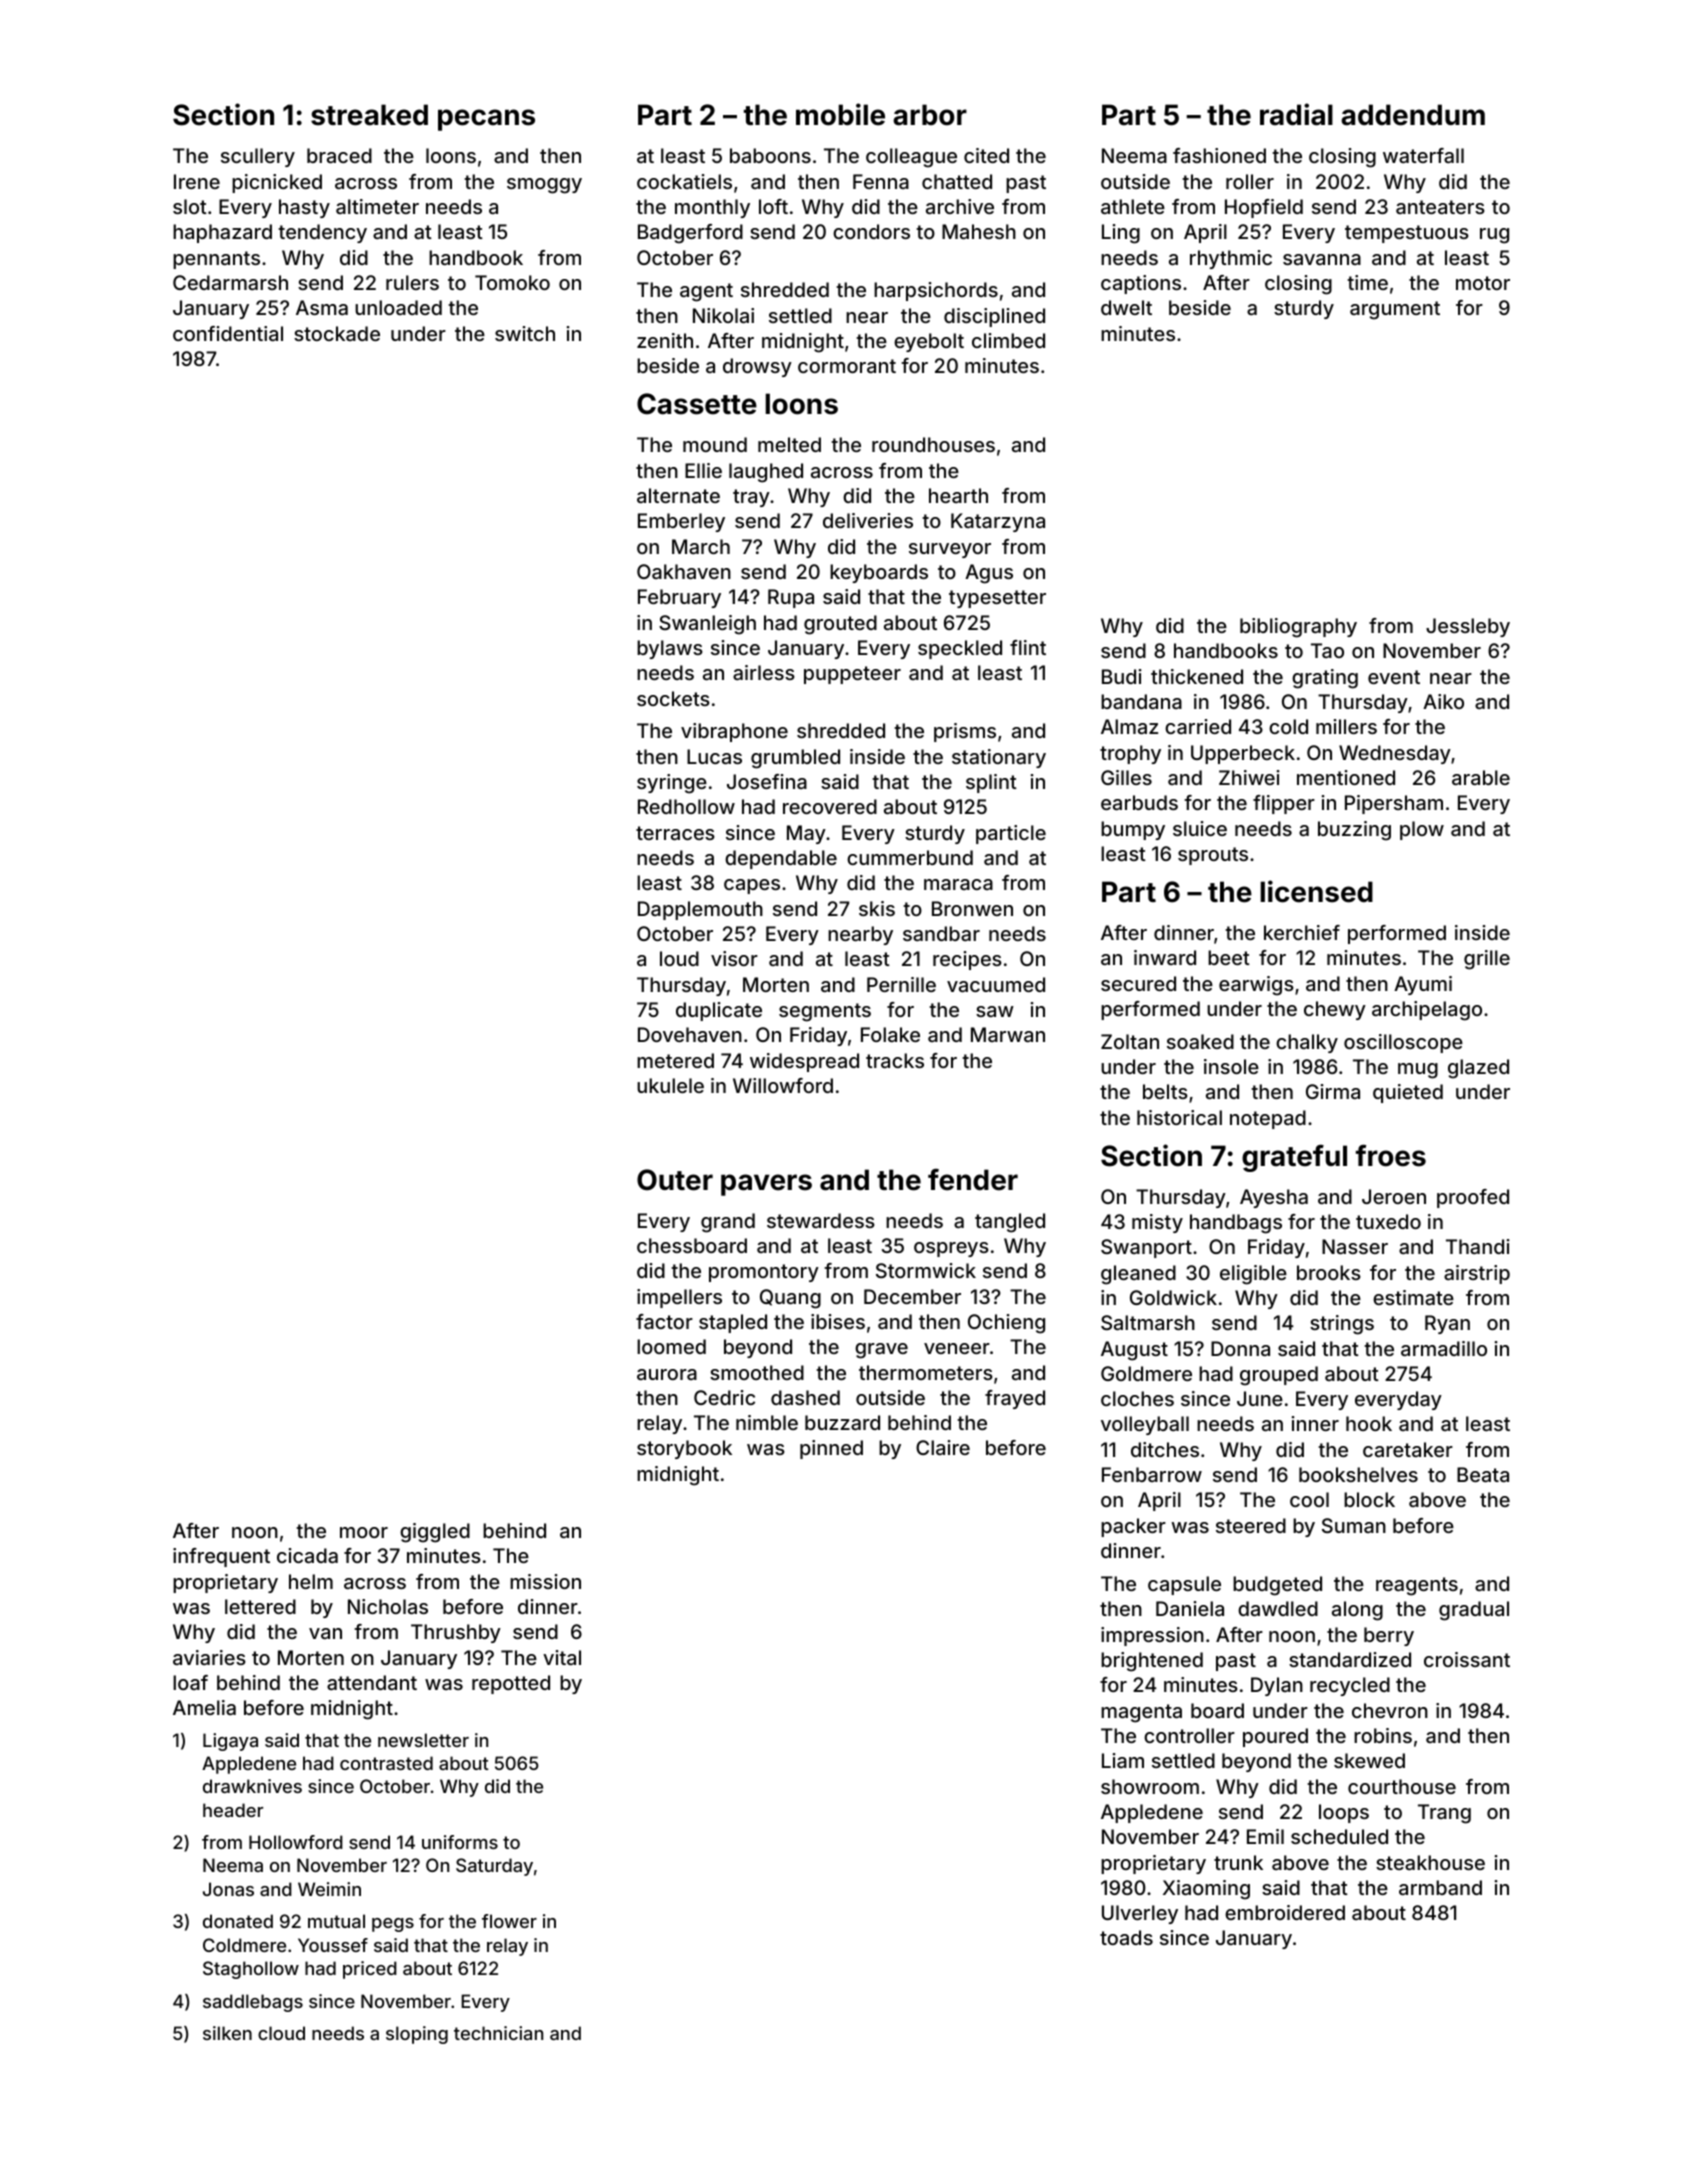 The width and height of the page is (1683, 2178). I want to click on sloping, so click(417, 2035).
